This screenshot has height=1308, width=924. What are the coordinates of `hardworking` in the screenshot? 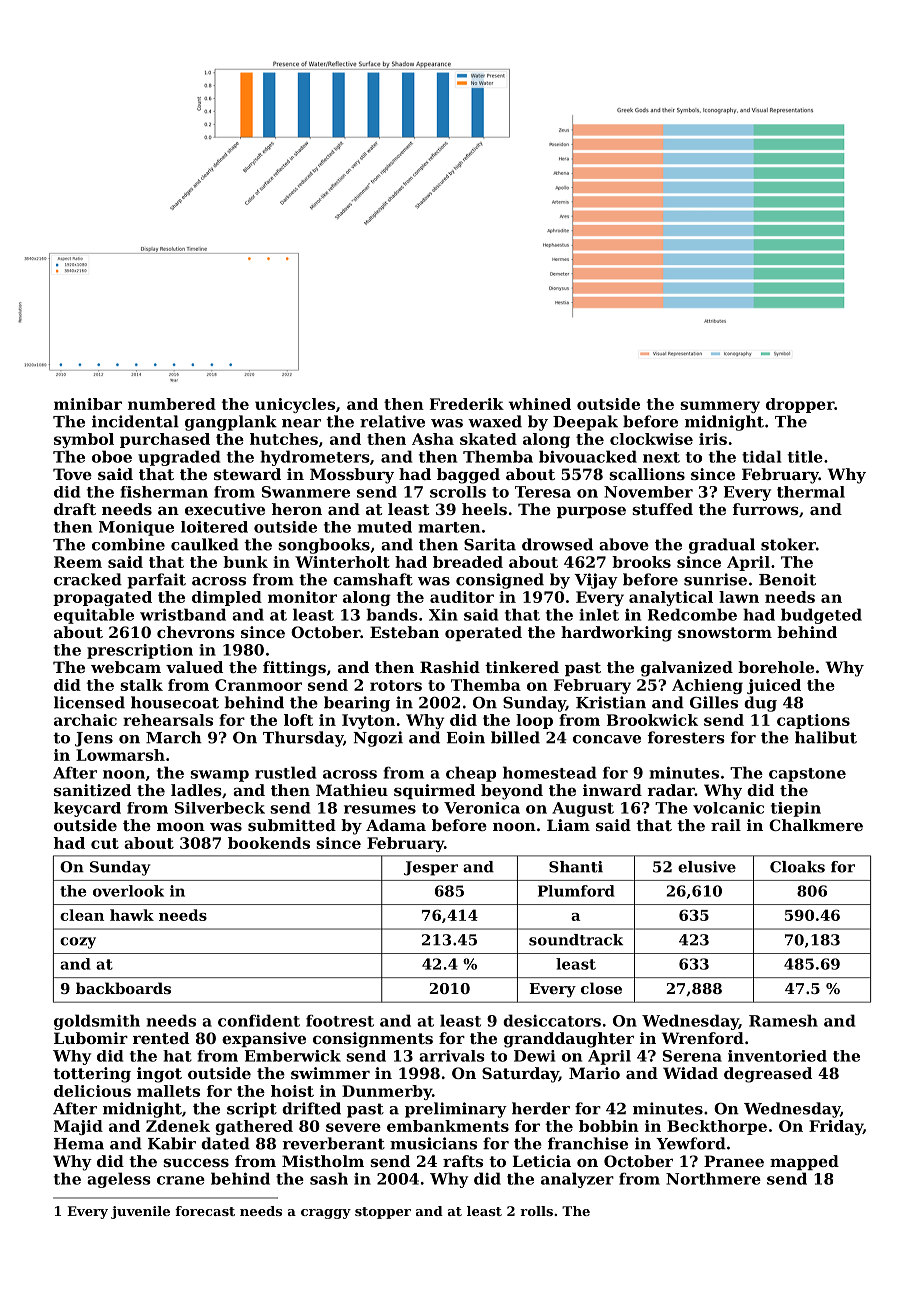 It's located at (616, 634).
